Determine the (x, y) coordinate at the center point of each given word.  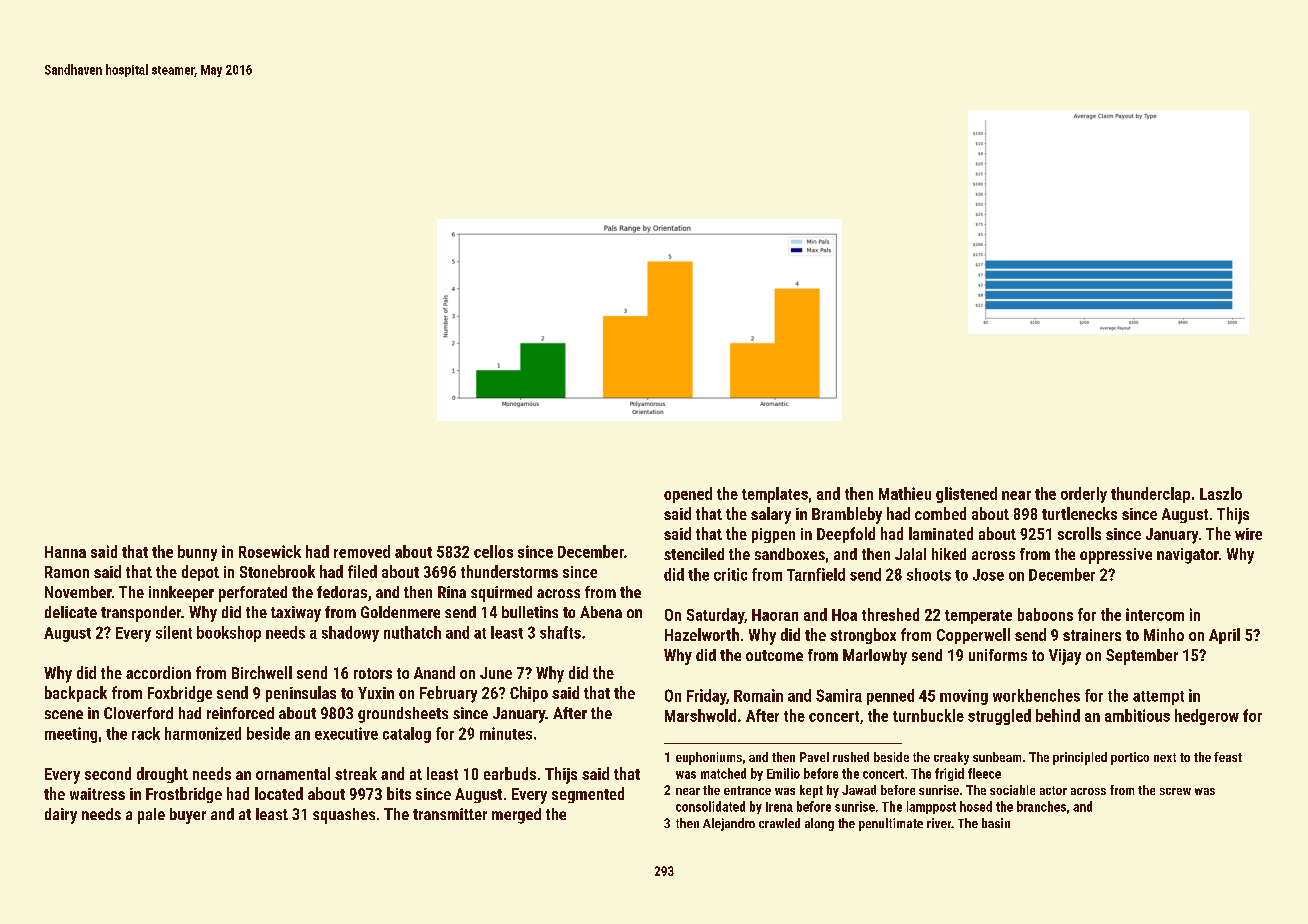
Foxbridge (180, 694)
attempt (1158, 698)
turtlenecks (1079, 513)
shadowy (350, 634)
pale (151, 816)
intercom (1155, 614)
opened (688, 495)
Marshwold (700, 715)
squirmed (501, 594)
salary (771, 515)
